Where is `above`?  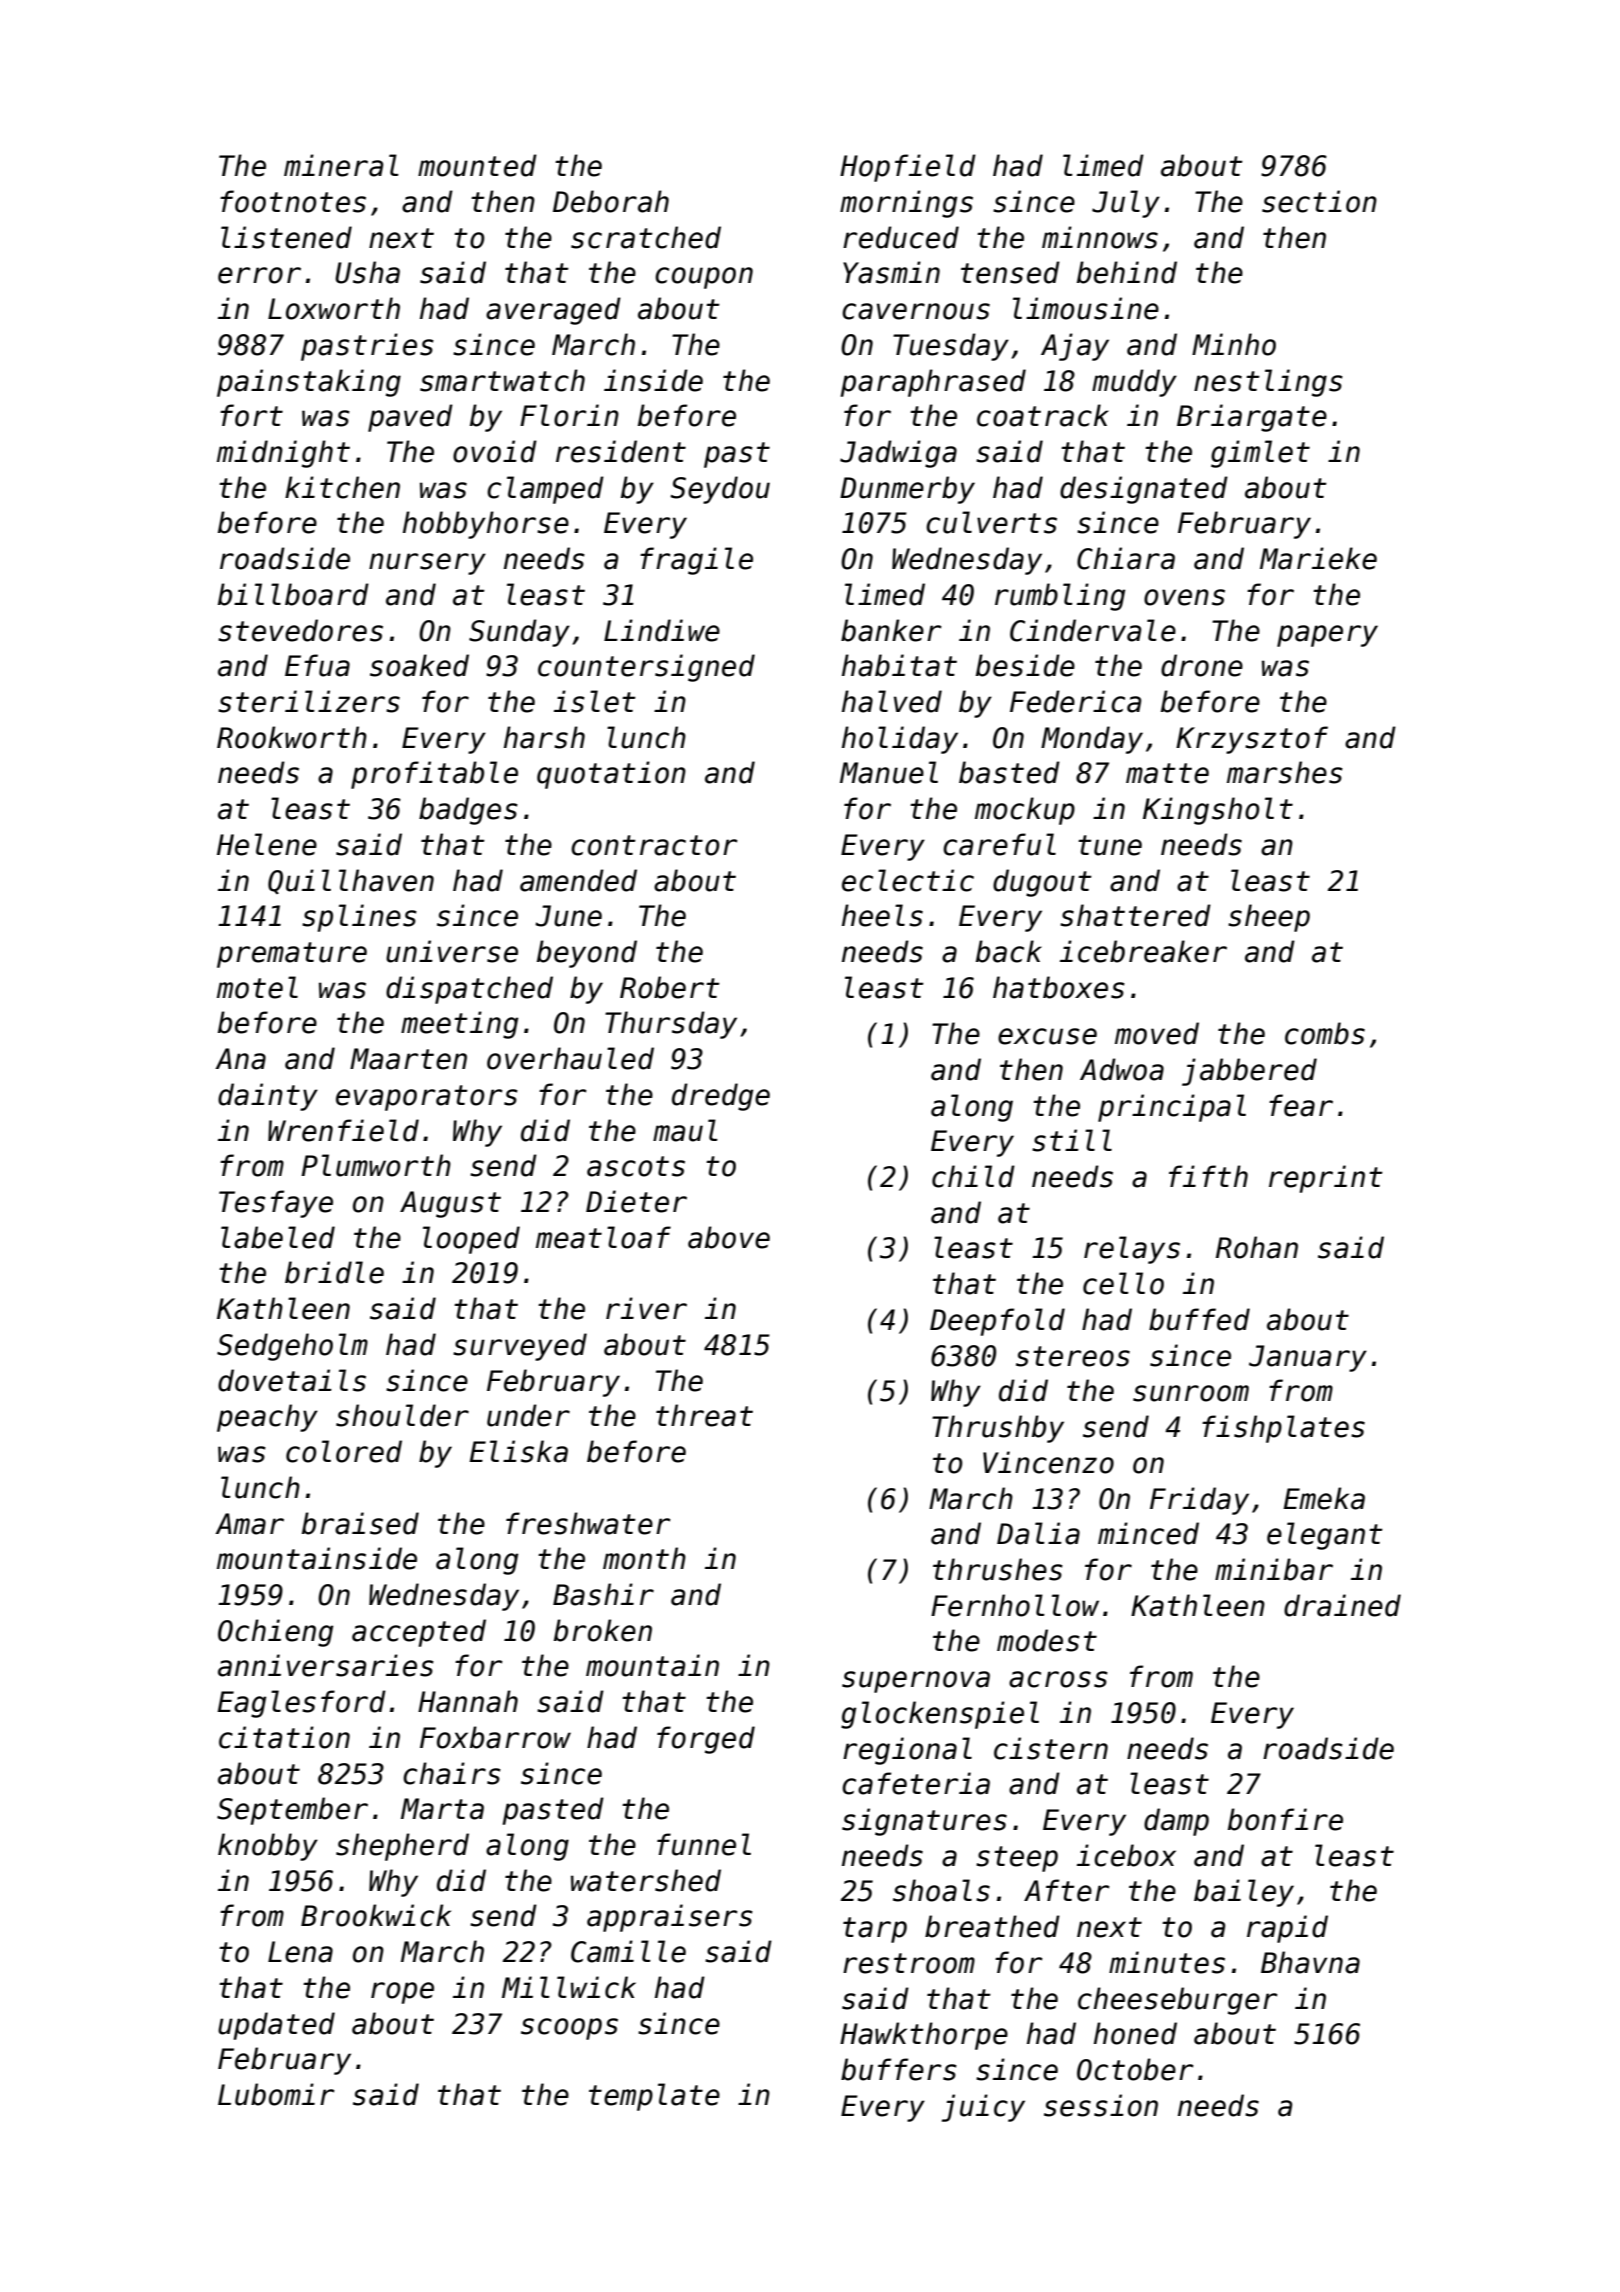 above is located at coordinates (729, 1237).
